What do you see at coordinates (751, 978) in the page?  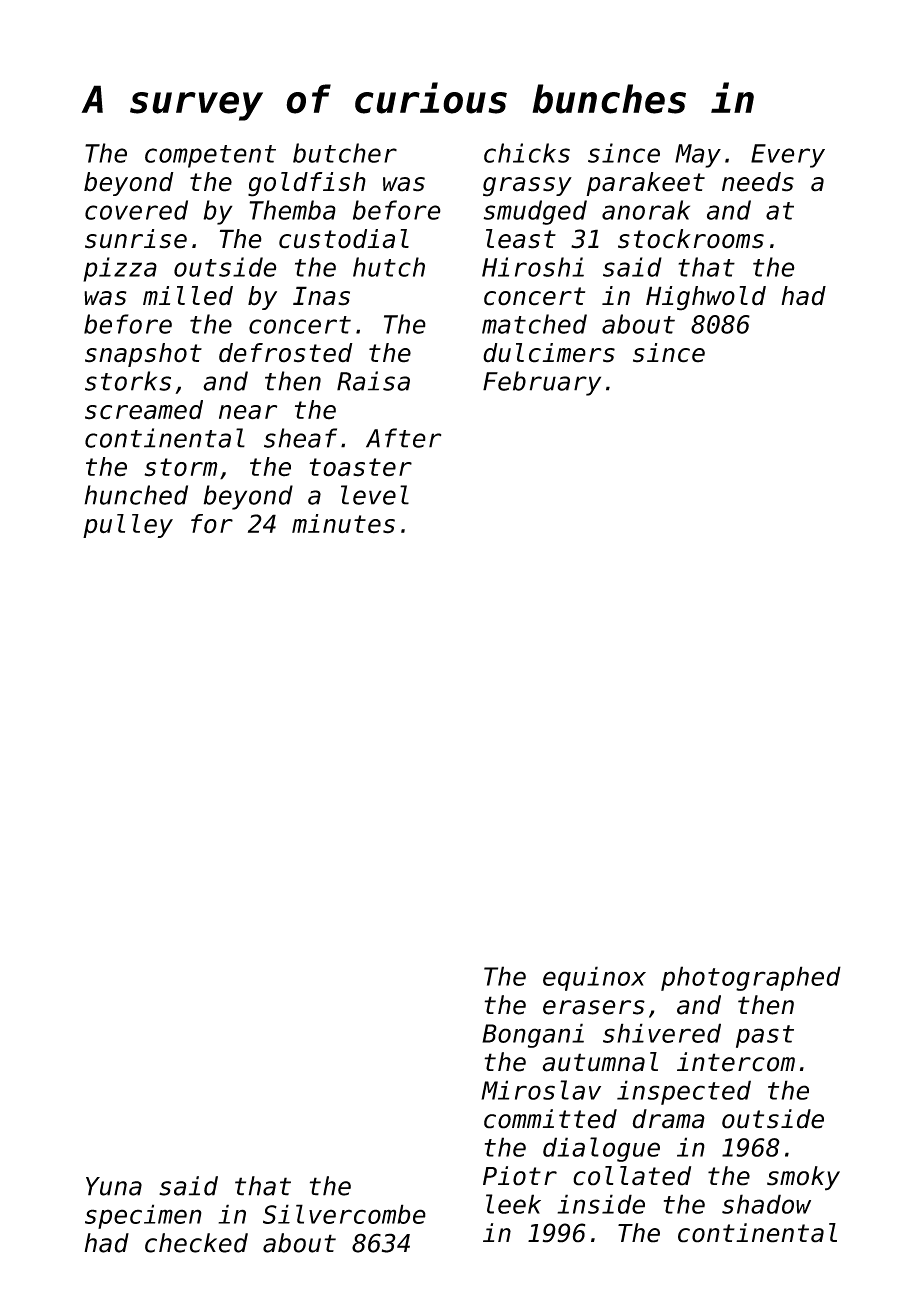 I see `photographed` at bounding box center [751, 978].
